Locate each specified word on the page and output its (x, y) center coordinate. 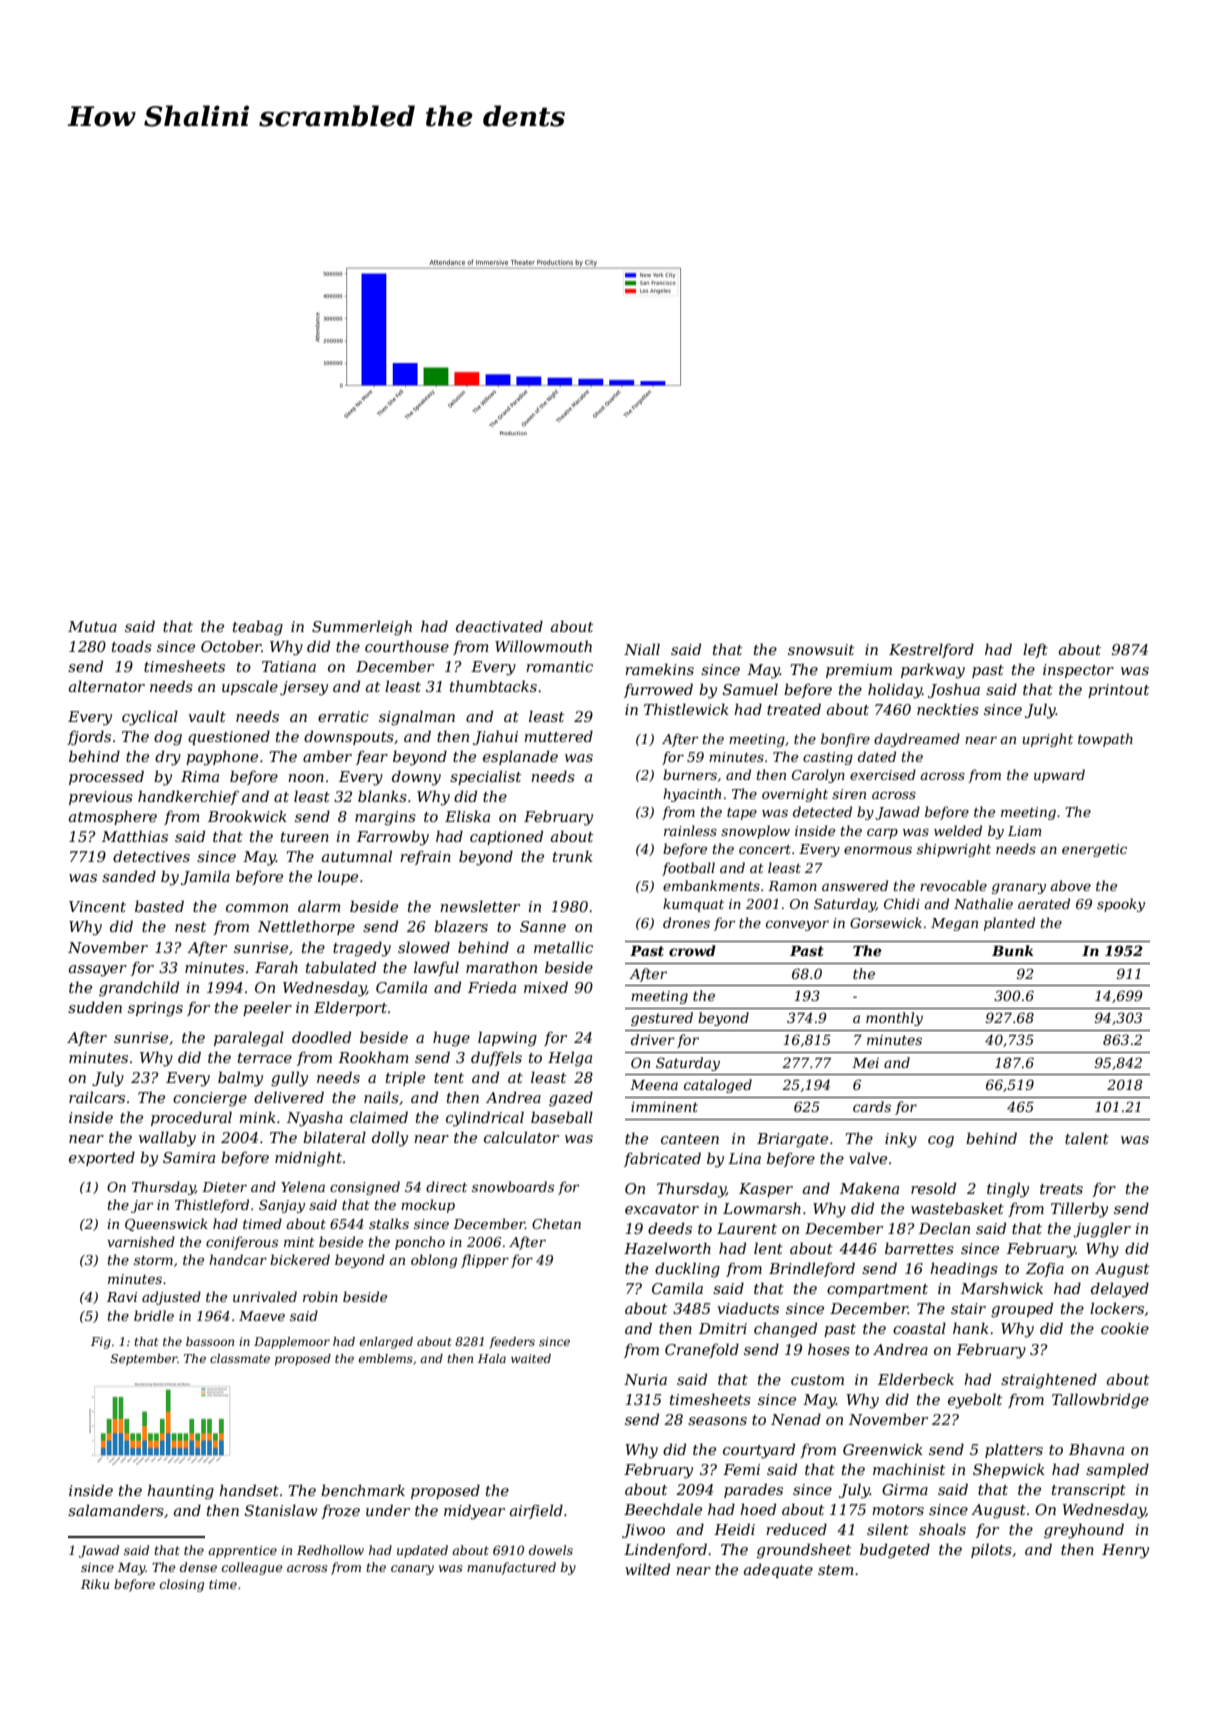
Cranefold (702, 1350)
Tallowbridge (1100, 1401)
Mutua (92, 626)
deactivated (499, 626)
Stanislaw (281, 1510)
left (1035, 650)
